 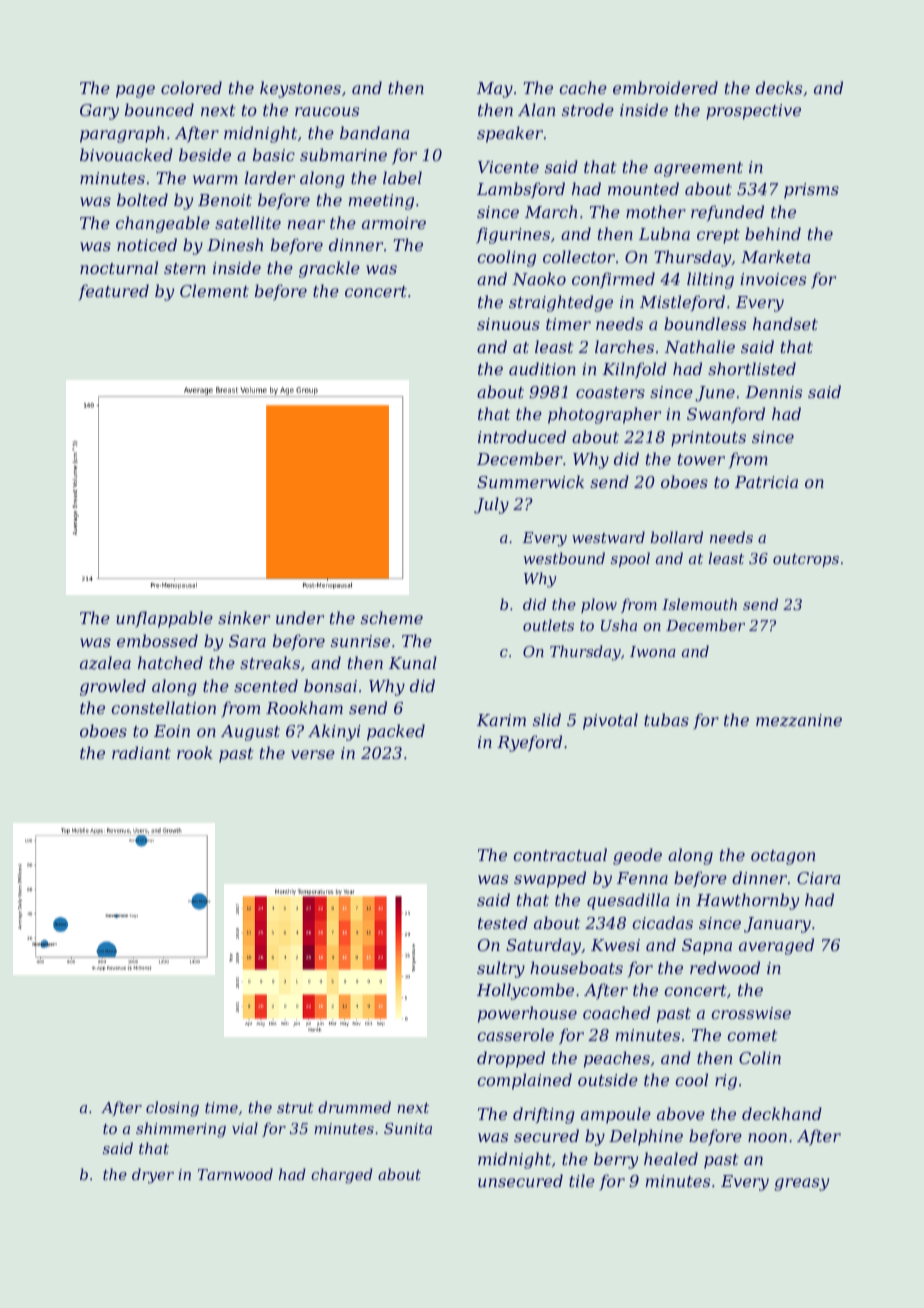 What do you see at coordinates (105, 663) in the screenshot?
I see `azalea` at bounding box center [105, 663].
